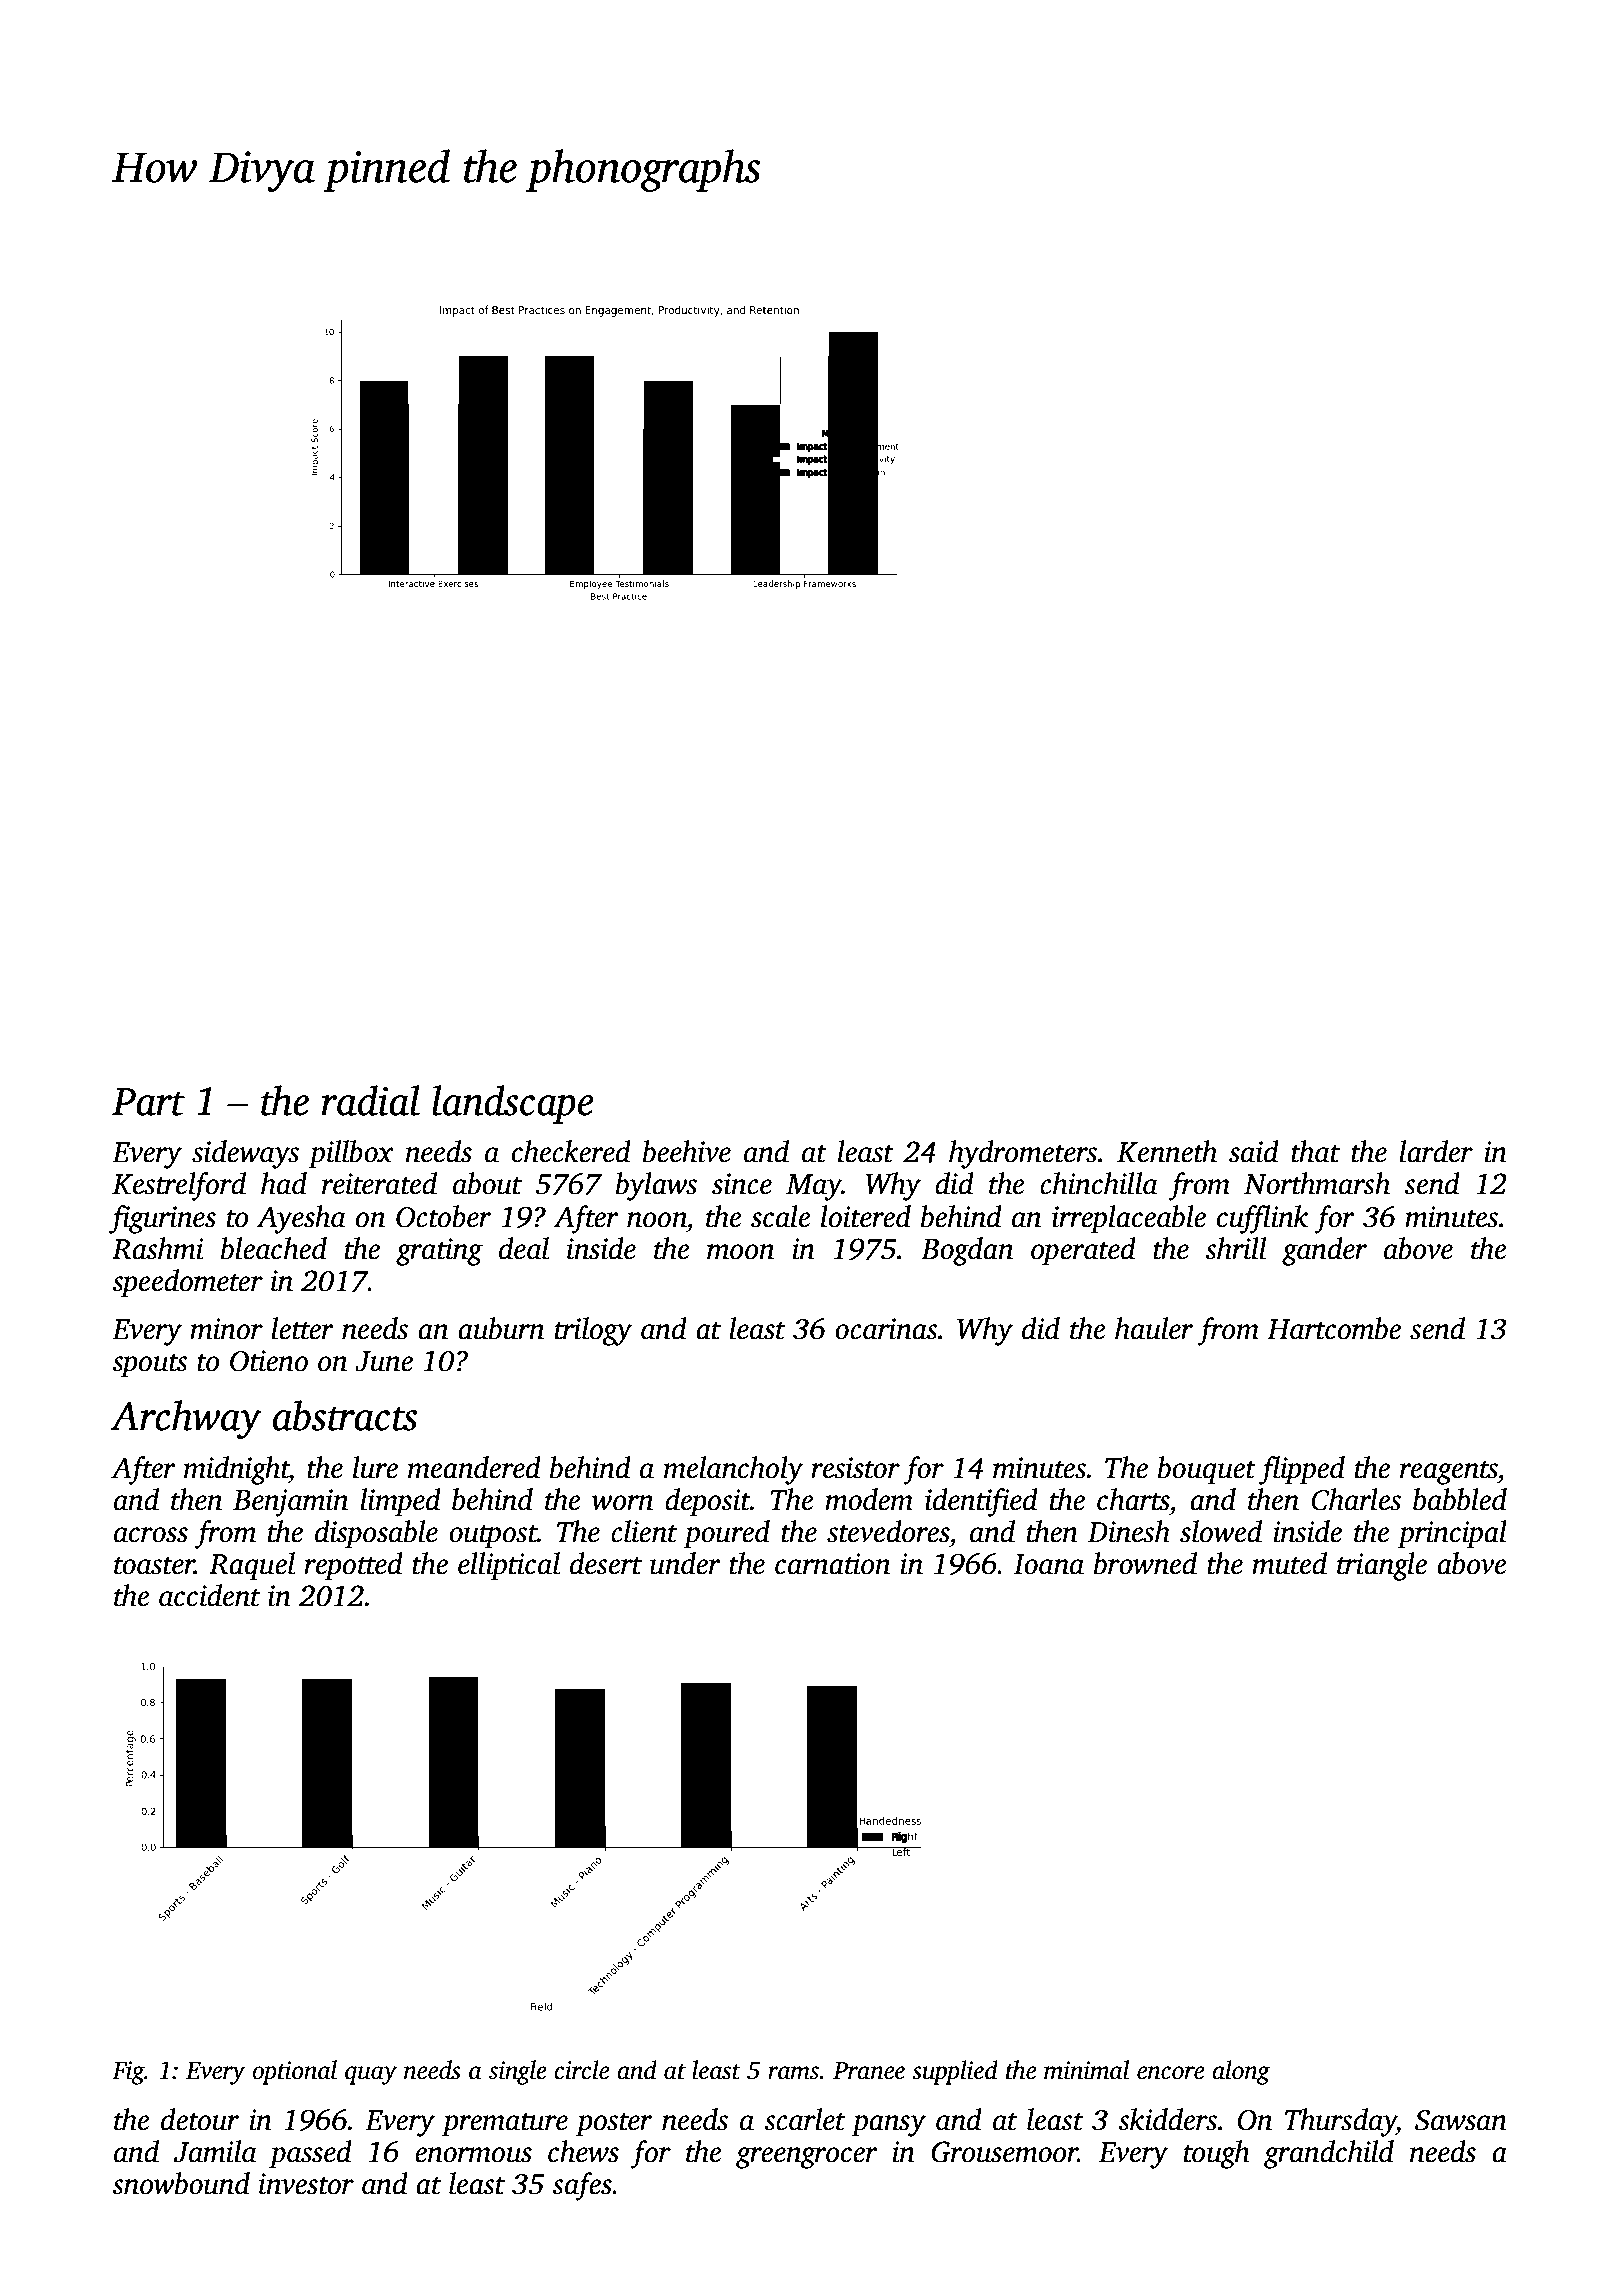 The image size is (1620, 2292). I want to click on optional, so click(294, 2072).
